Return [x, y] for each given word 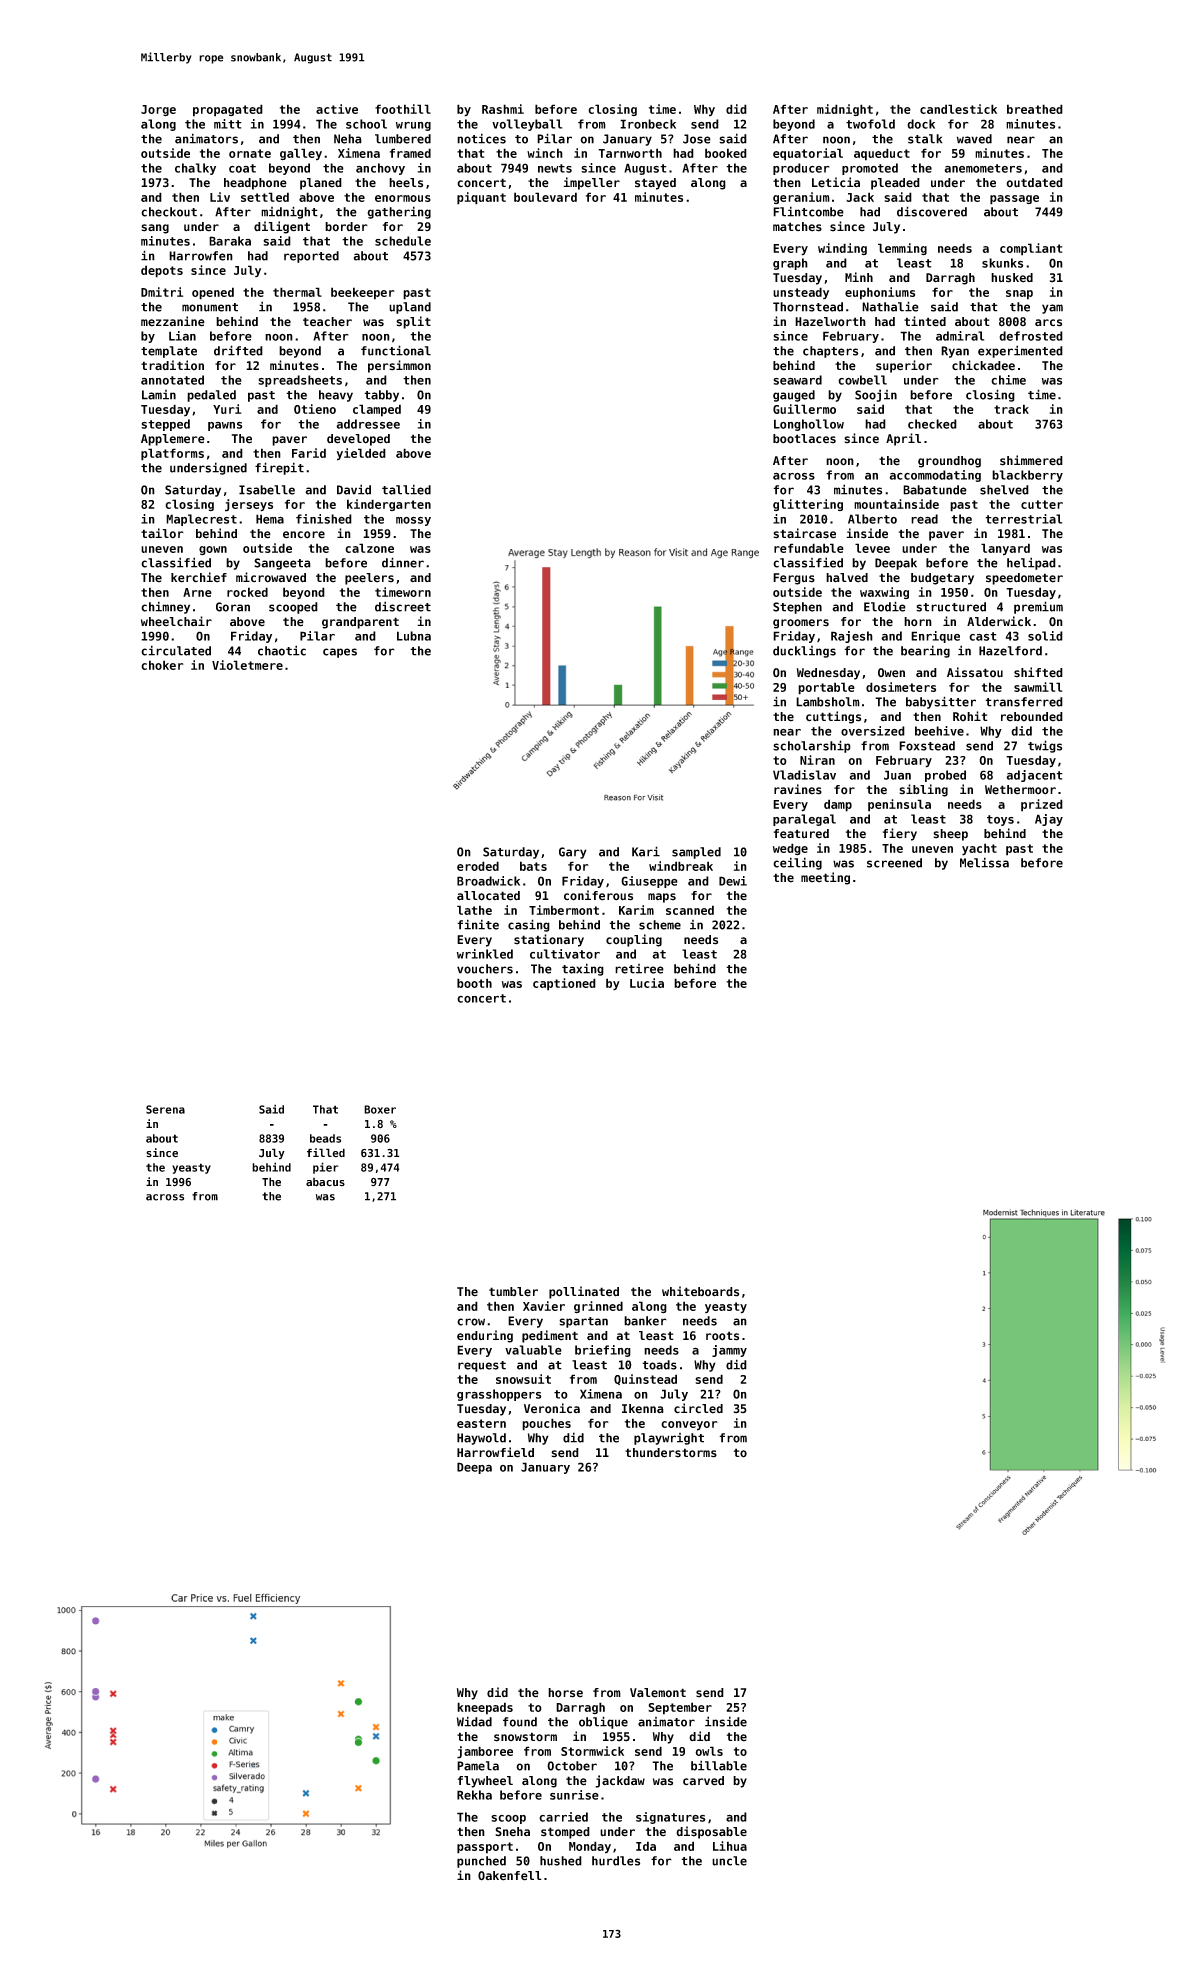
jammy [729, 1351]
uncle [729, 1861]
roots [722, 1336]
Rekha [474, 1795]
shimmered [1031, 460]
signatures [670, 1818]
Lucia [647, 983]
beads [325, 1138]
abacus [325, 1182]
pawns [225, 426]
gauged [794, 396]
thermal [297, 292]
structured [951, 607]
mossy [413, 521]
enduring [485, 1336]
